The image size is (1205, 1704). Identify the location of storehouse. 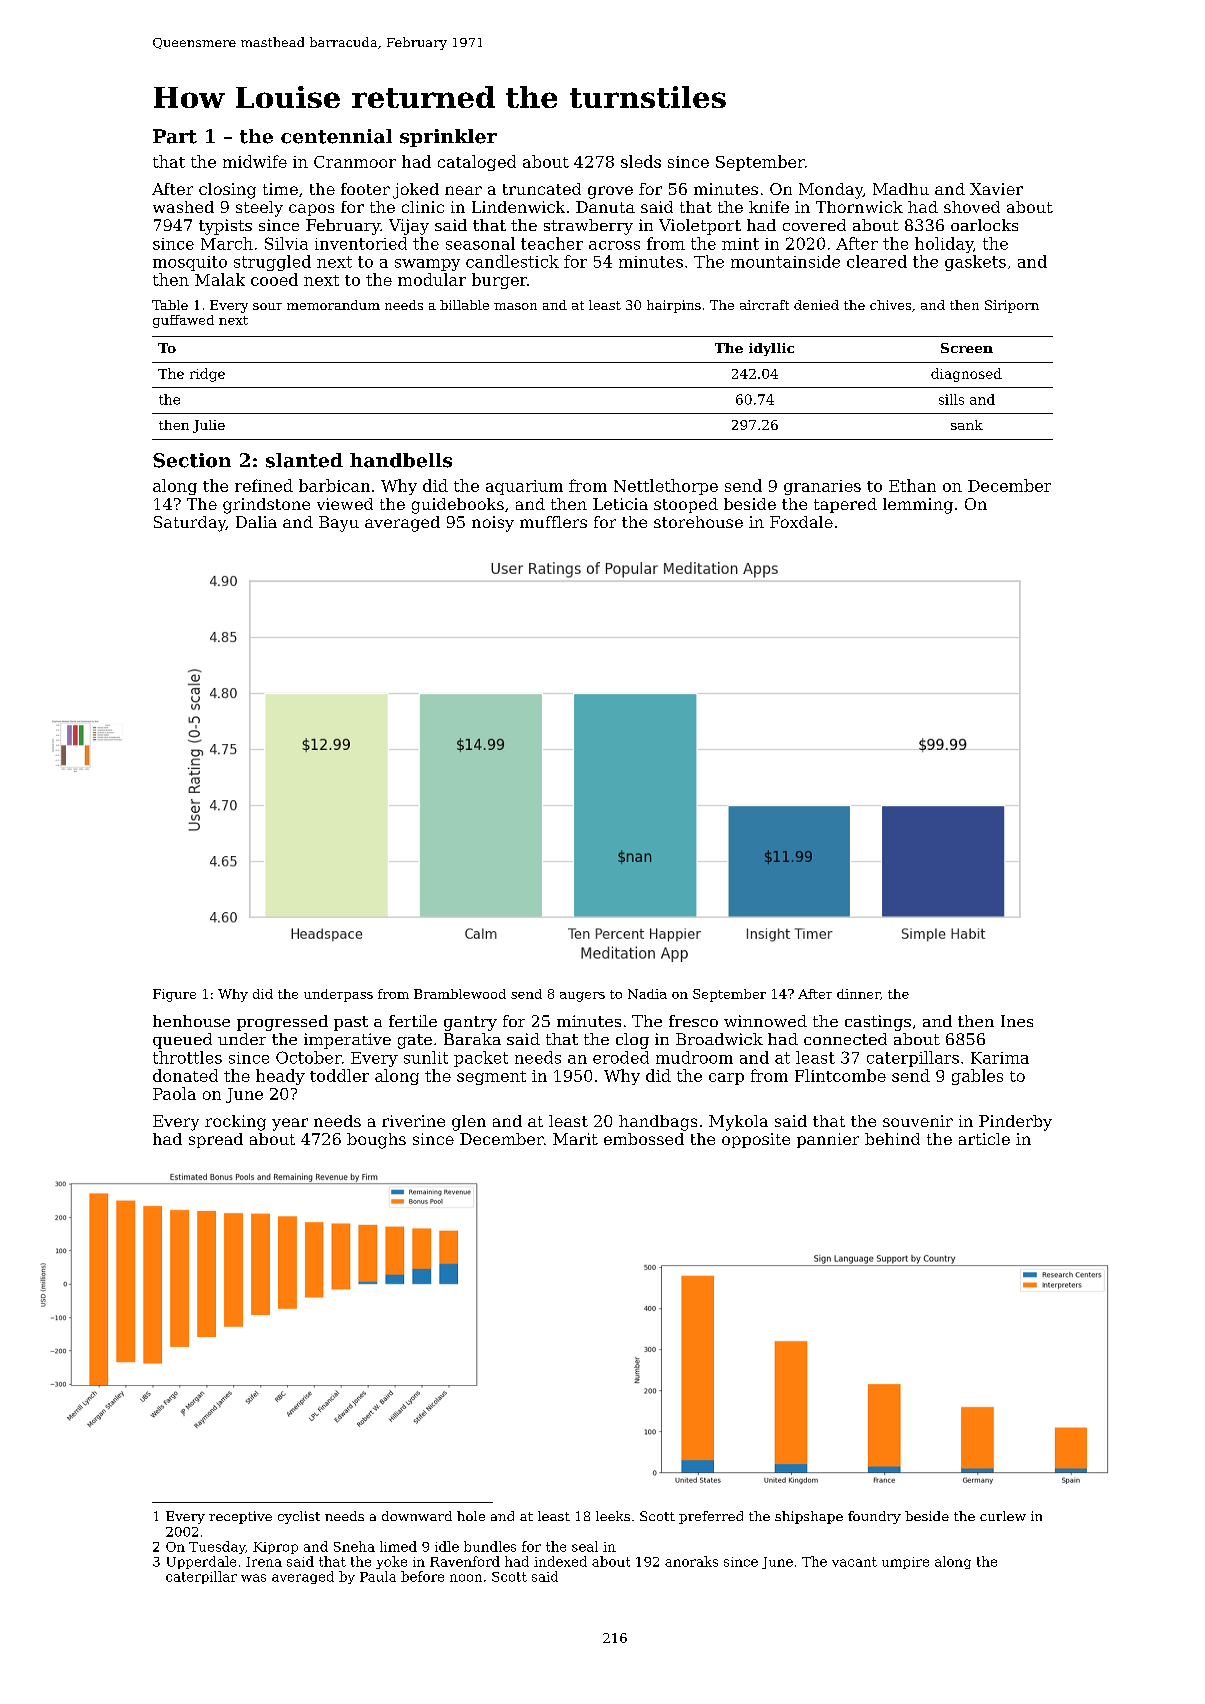
(698, 522).
